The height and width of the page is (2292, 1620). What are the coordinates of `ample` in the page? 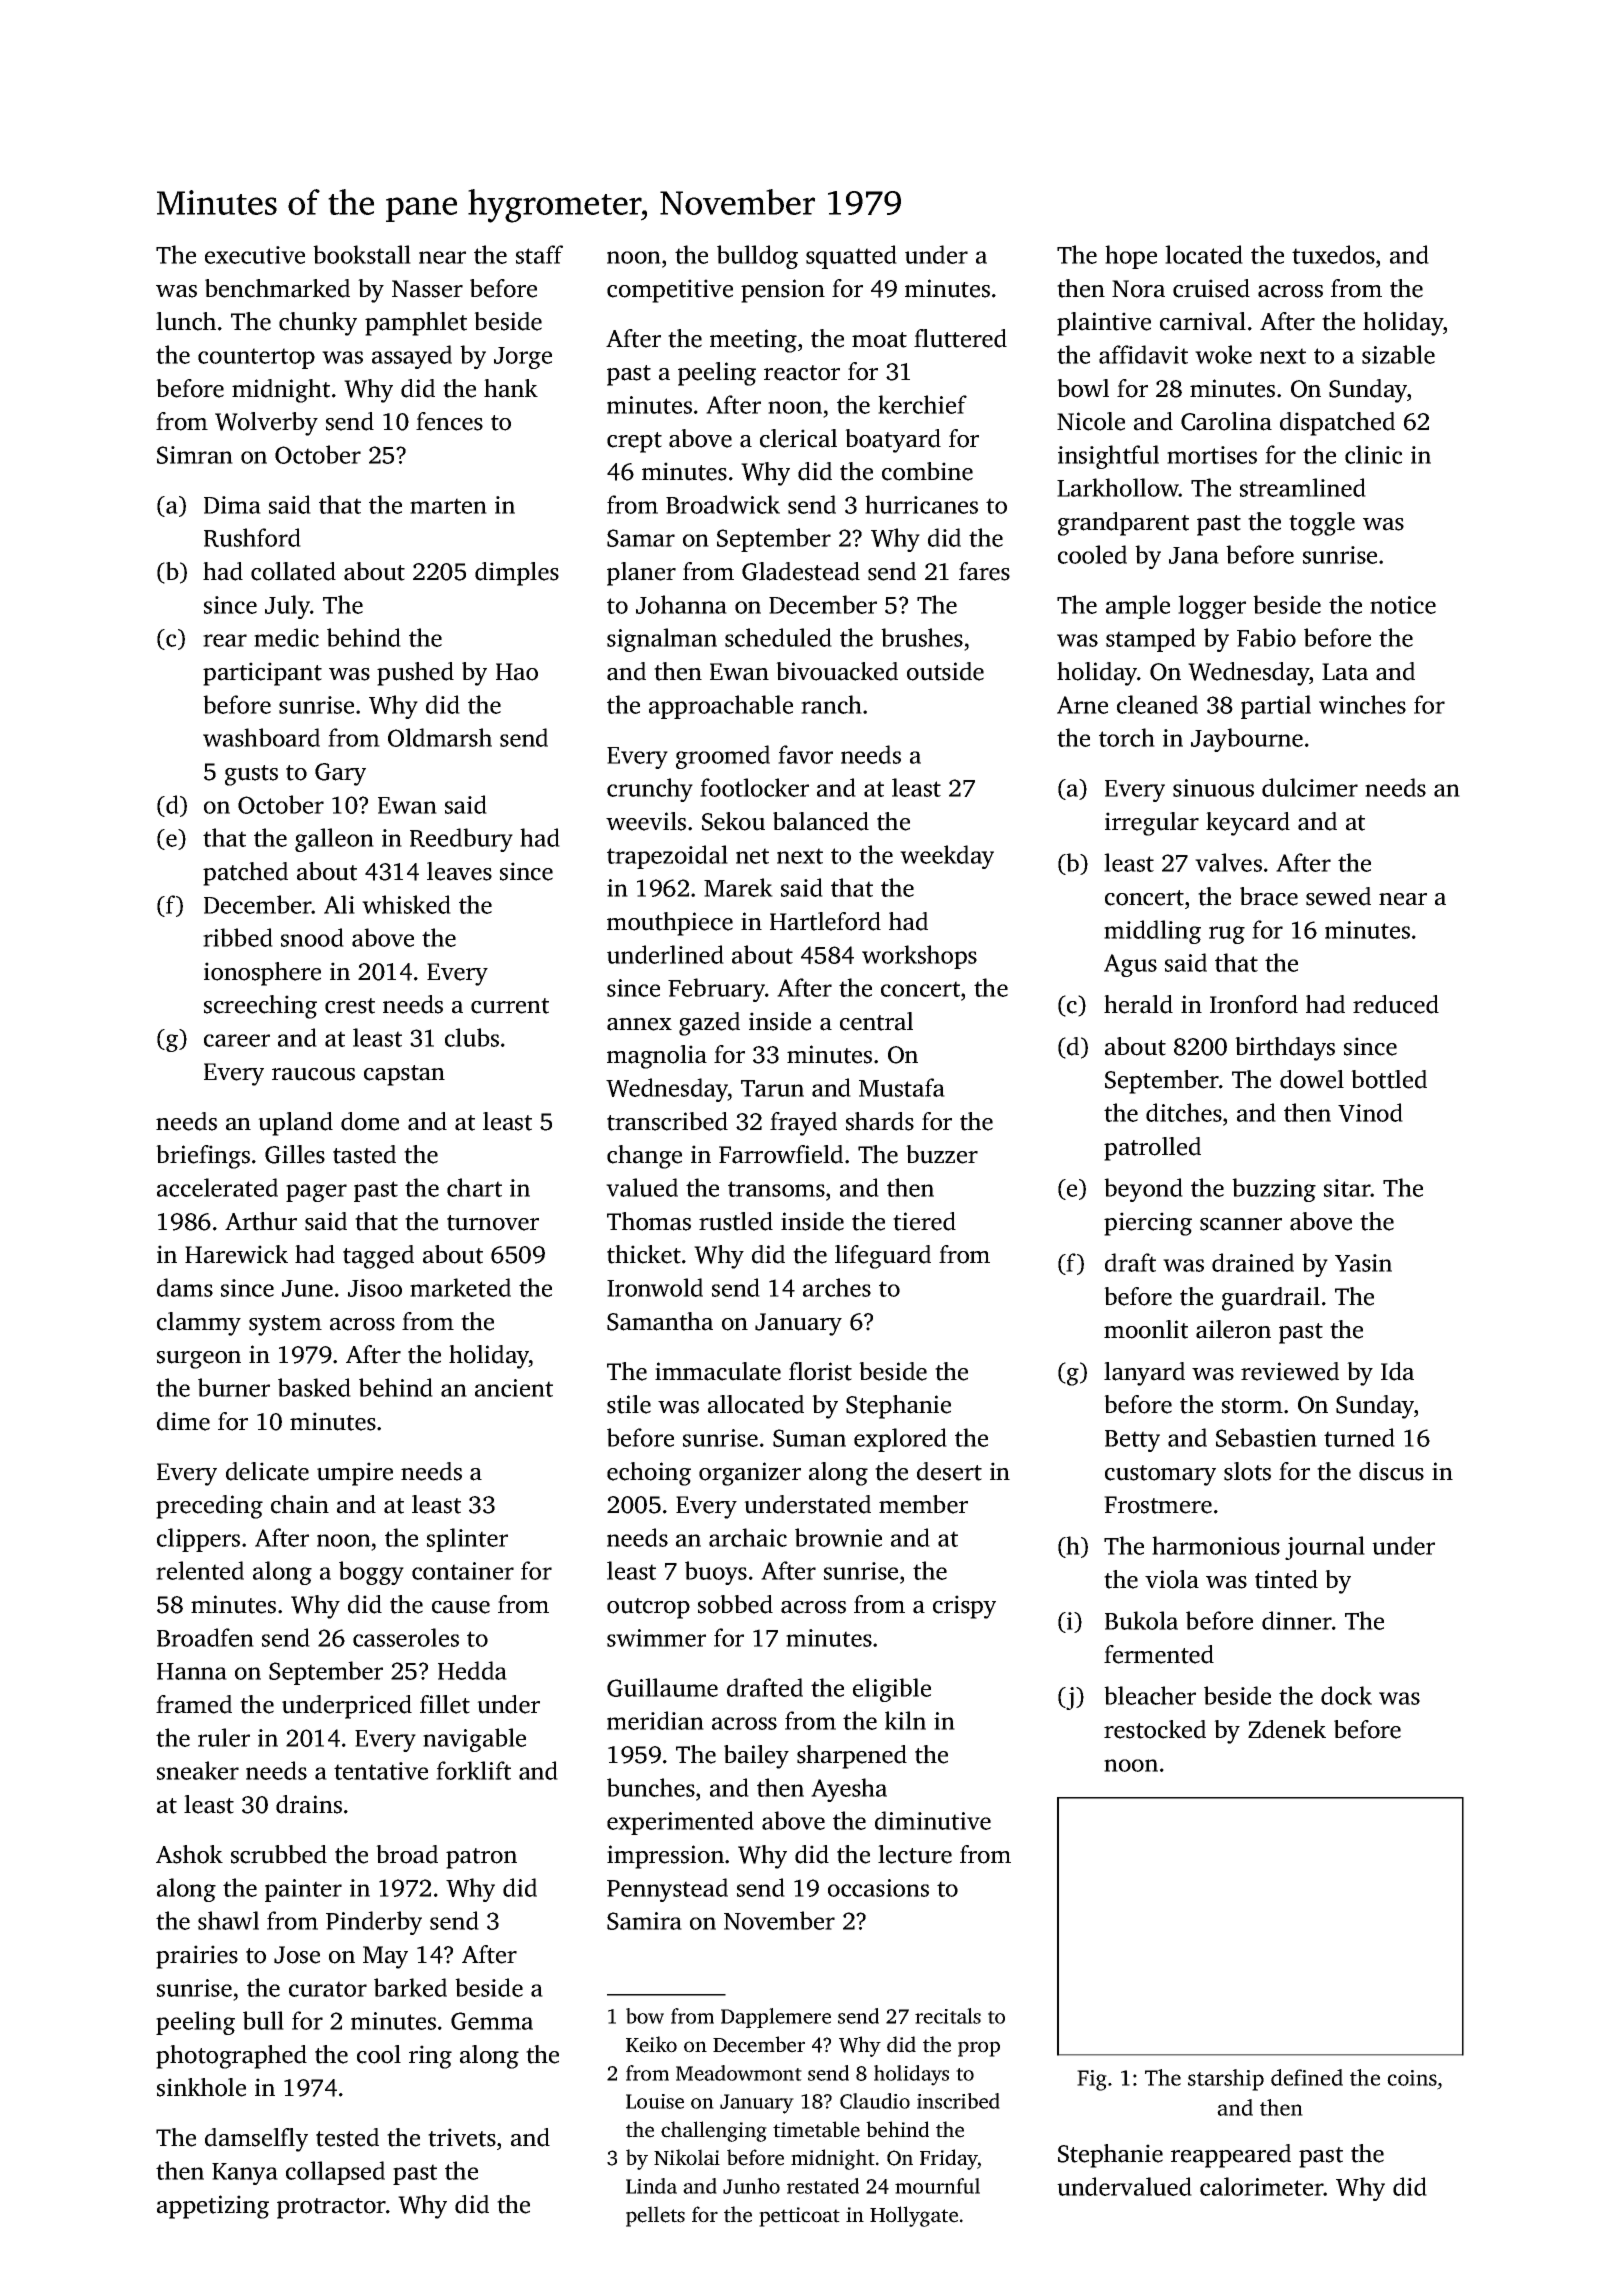 It's located at (1138, 607).
